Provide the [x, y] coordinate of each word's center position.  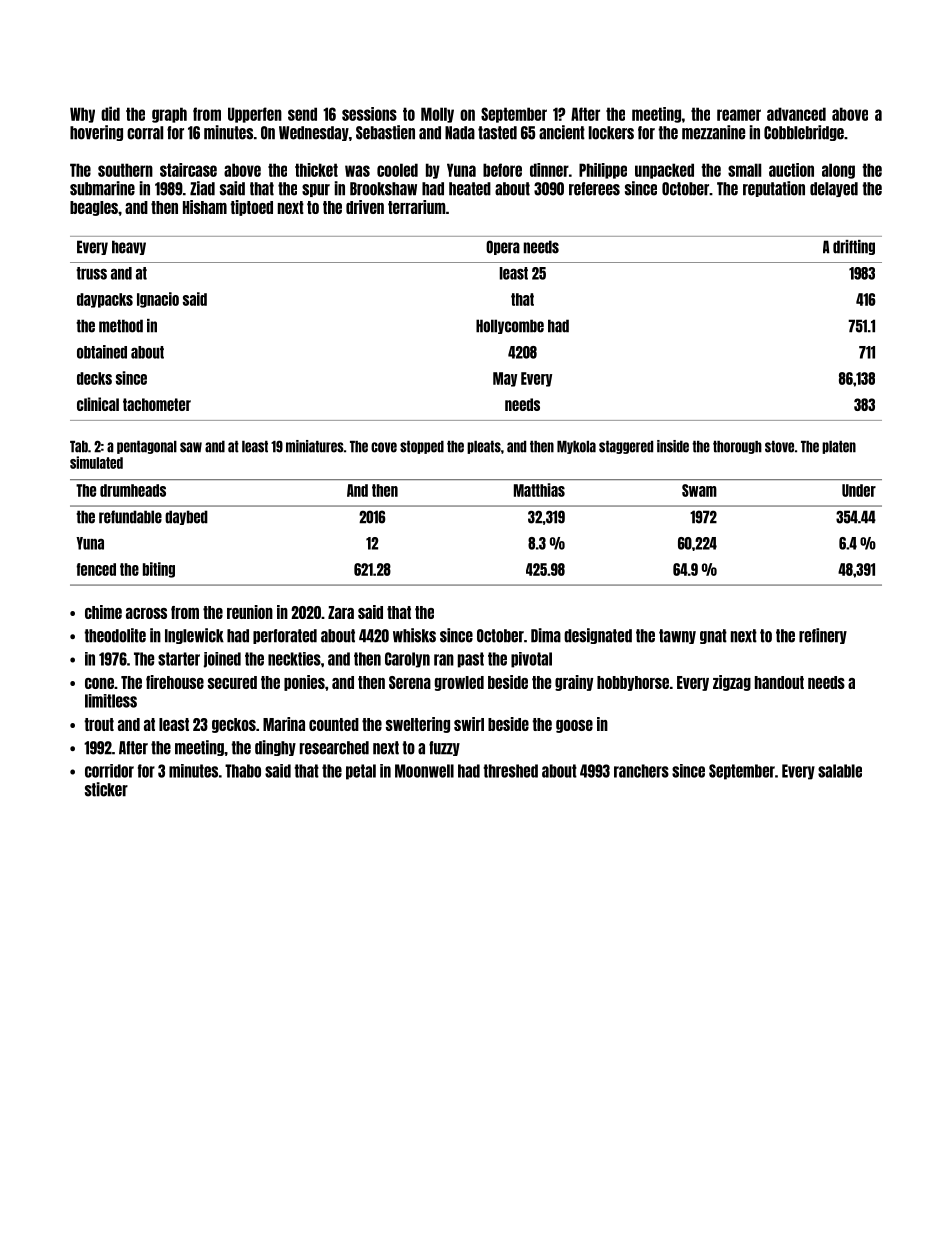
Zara [341, 612]
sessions [369, 114]
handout [779, 682]
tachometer [157, 404]
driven [365, 207]
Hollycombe [510, 326]
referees [594, 189]
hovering [96, 133]
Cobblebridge [804, 133]
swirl [469, 724]
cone [99, 683]
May [505, 379]
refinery [823, 636]
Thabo [243, 771]
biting [159, 570]
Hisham [205, 207]
